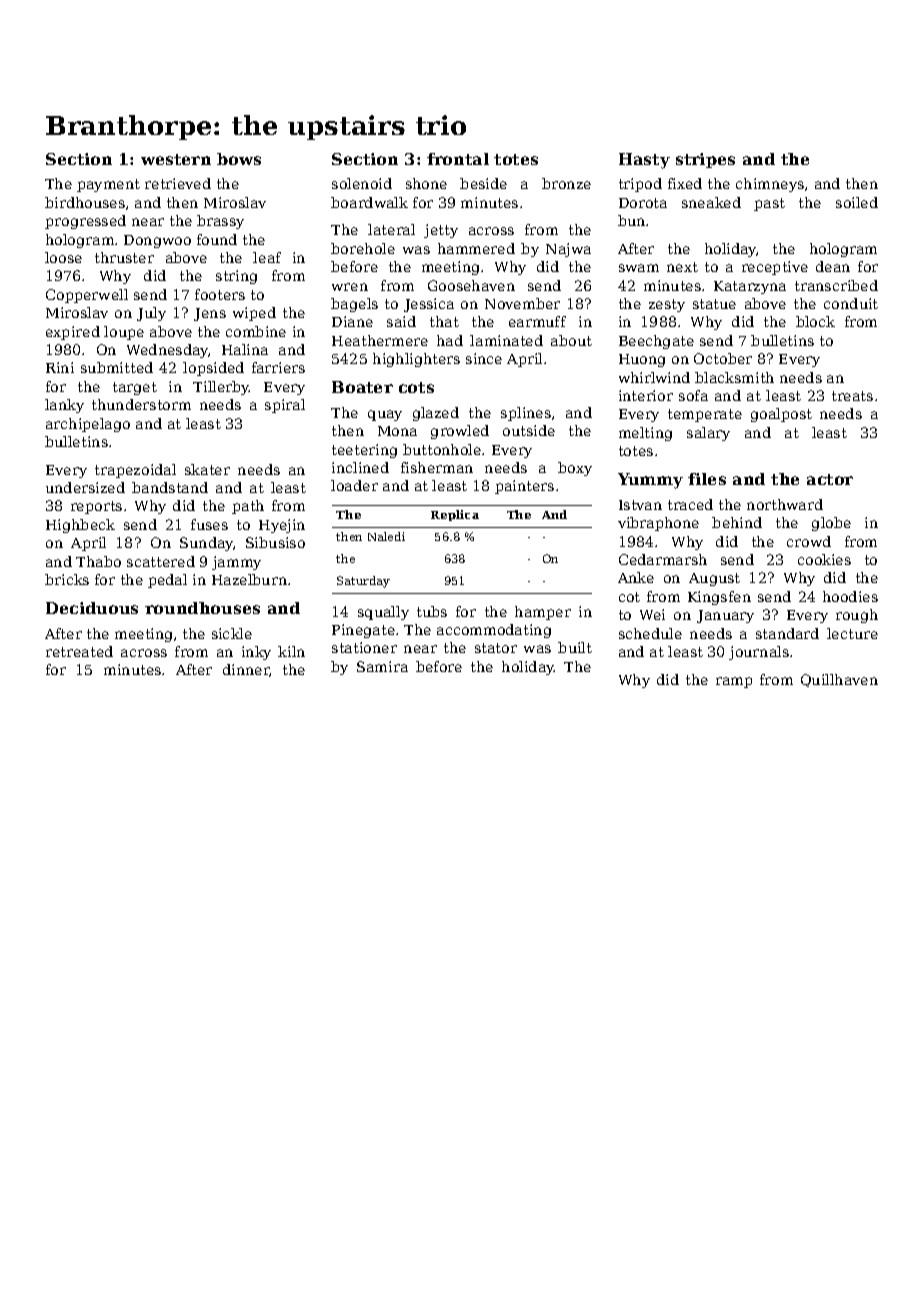  What do you see at coordinates (650, 633) in the page?
I see `schedule` at bounding box center [650, 633].
